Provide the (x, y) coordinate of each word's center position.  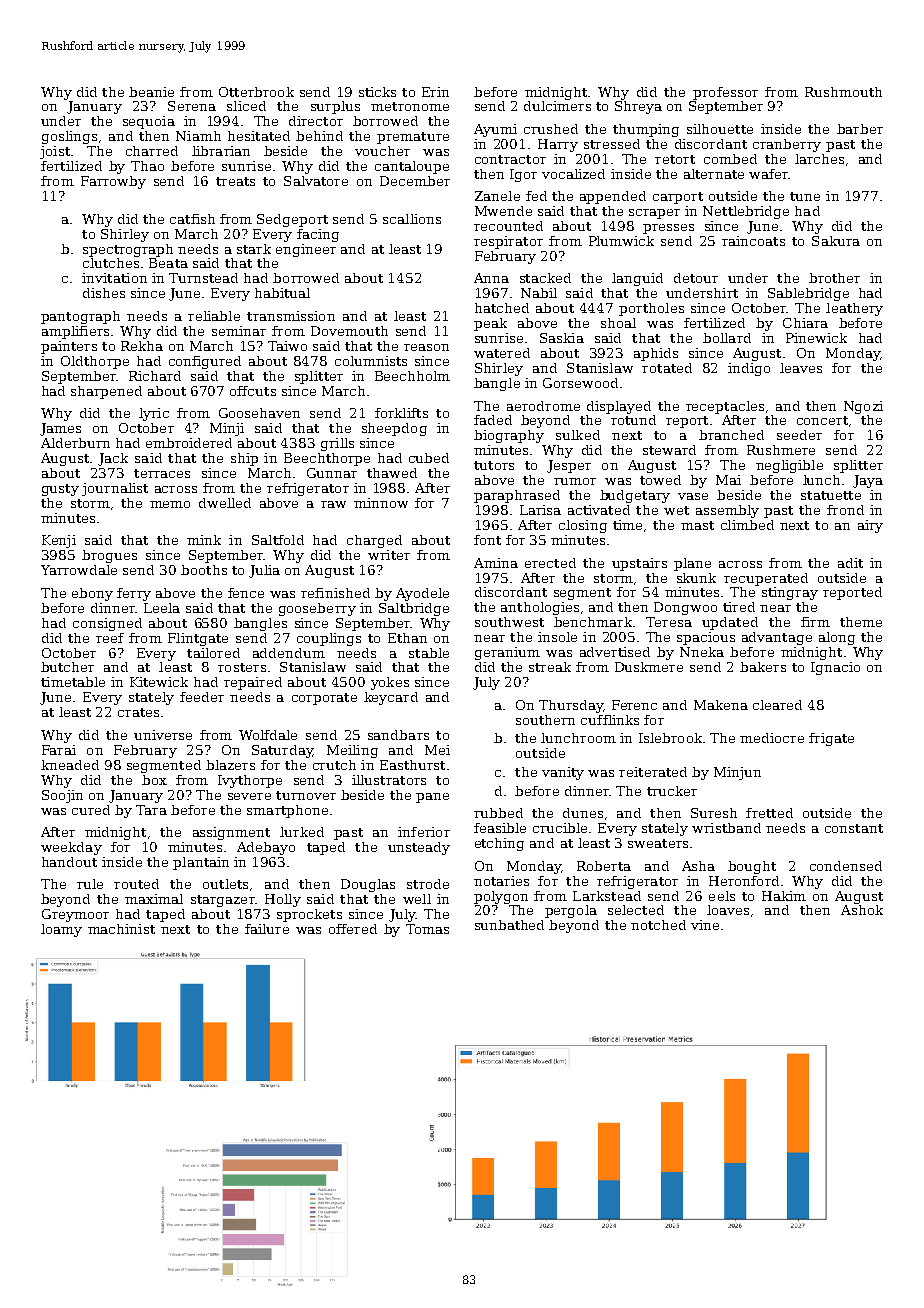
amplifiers (75, 332)
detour (696, 278)
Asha (698, 866)
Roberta (604, 866)
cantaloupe (412, 167)
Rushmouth (843, 92)
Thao (147, 166)
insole (557, 637)
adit (850, 563)
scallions (412, 219)
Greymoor (75, 915)
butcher (67, 667)
